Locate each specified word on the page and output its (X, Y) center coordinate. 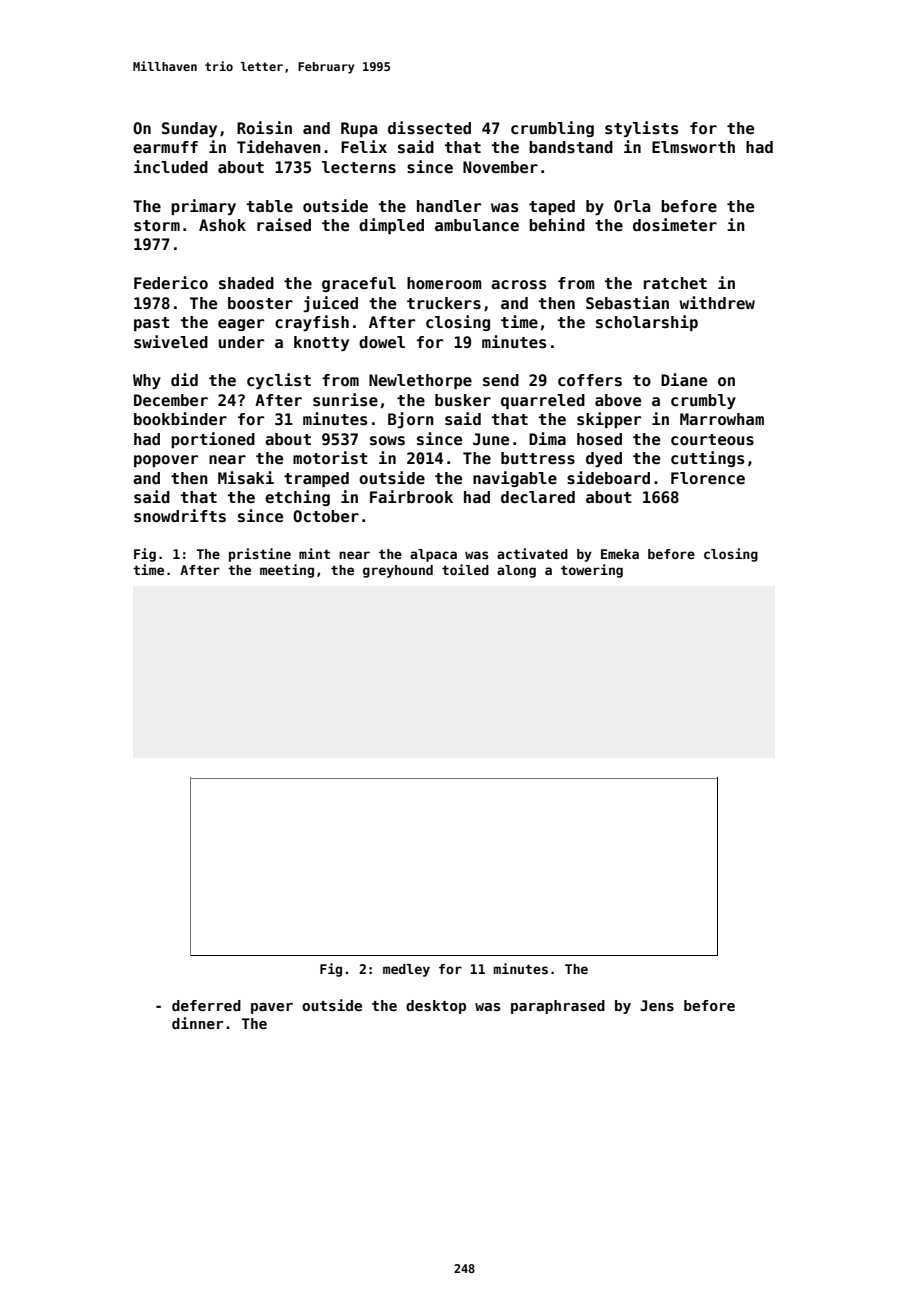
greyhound (398, 571)
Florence (708, 478)
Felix (364, 146)
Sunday (189, 129)
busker (463, 400)
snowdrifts (180, 516)
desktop (436, 1007)
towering (592, 571)
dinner (197, 1023)
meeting (287, 571)
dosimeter (675, 224)
